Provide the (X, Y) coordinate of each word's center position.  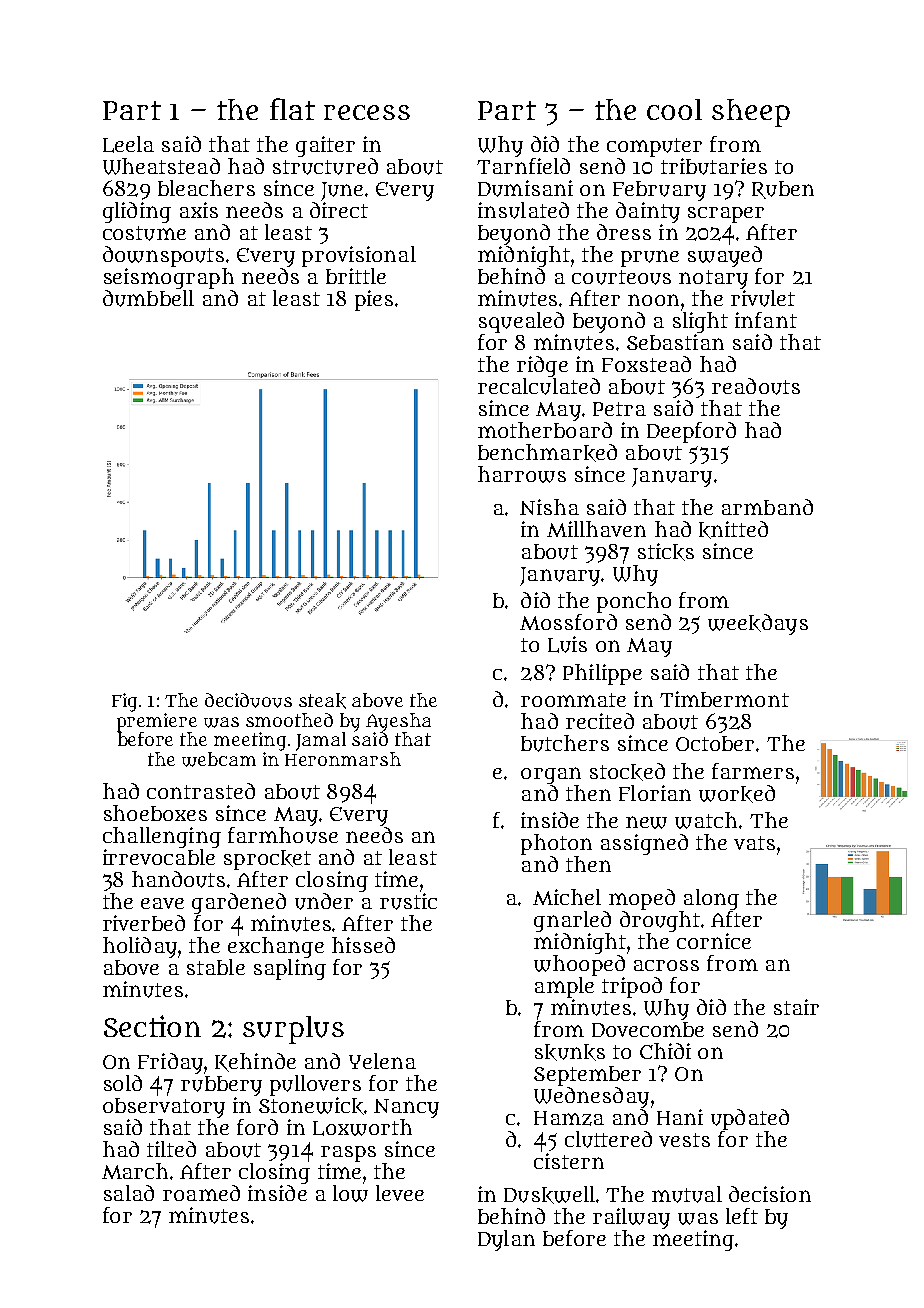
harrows (522, 474)
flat (292, 109)
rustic (408, 901)
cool (674, 109)
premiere (157, 722)
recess (367, 112)
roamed (201, 1193)
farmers (753, 771)
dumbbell (148, 298)
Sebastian (675, 342)
